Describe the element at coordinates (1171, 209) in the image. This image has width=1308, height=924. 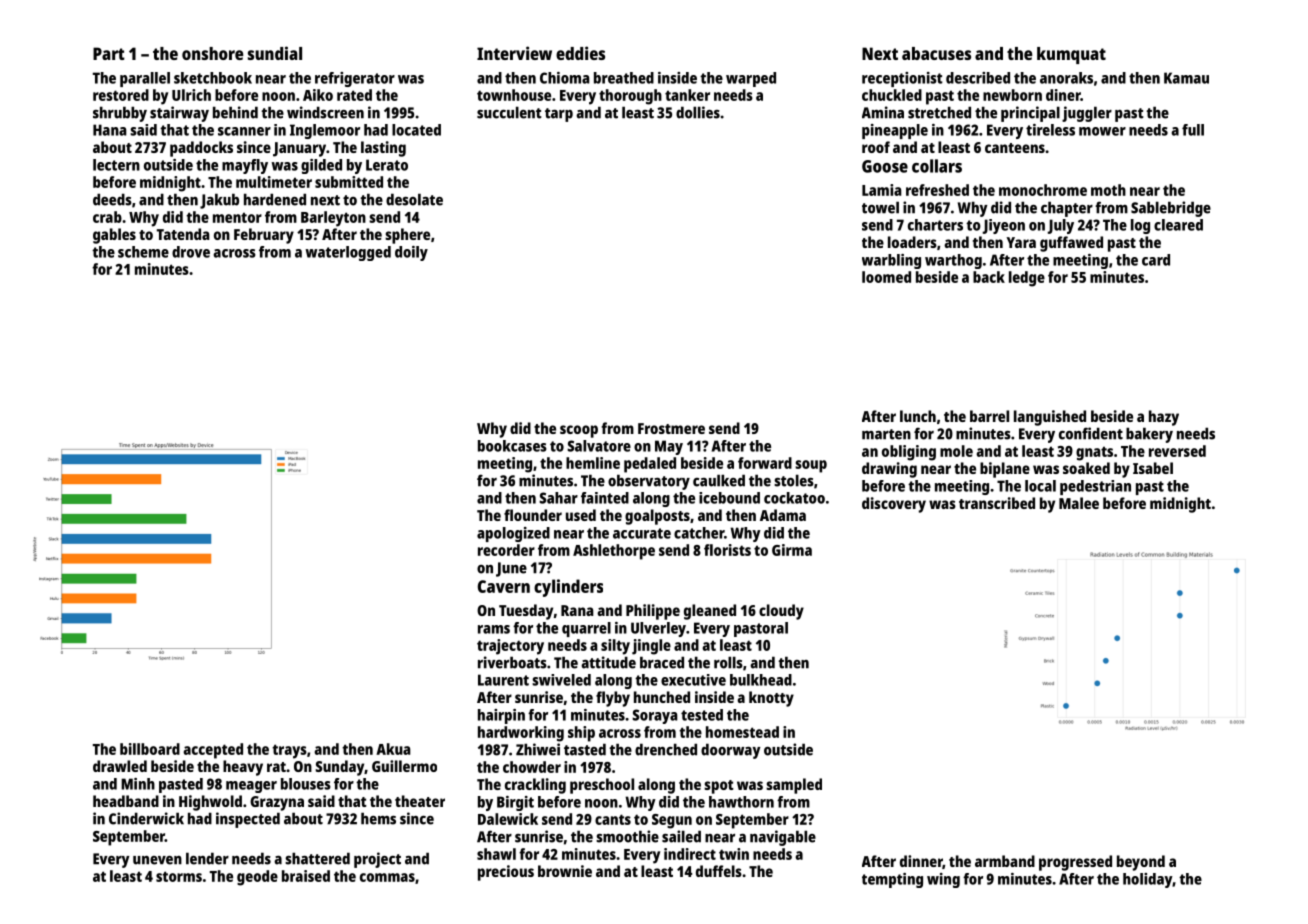
I see `Sablebridge` at that location.
